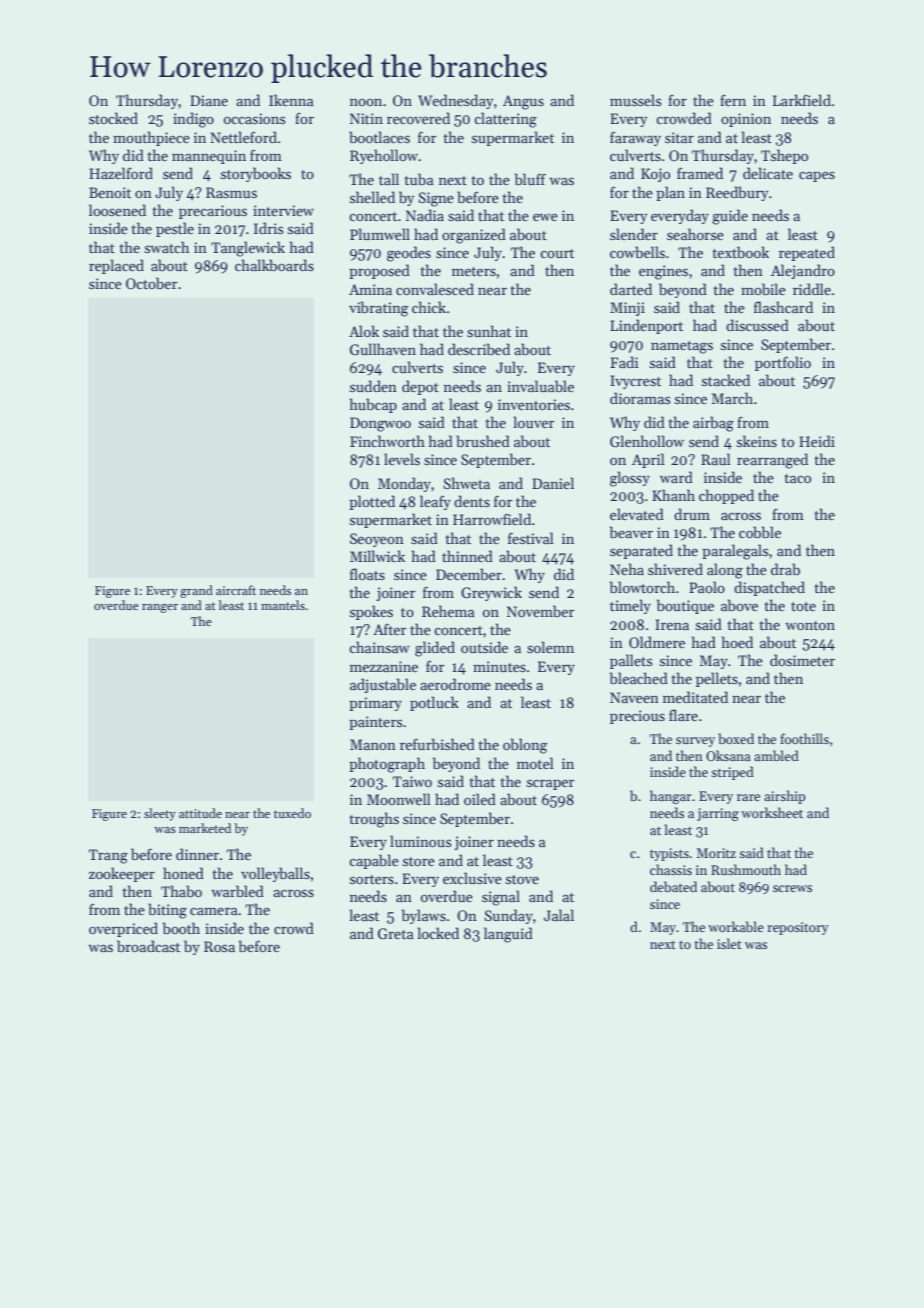 The height and width of the document is (1308, 924). Describe the element at coordinates (523, 102) in the document. I see `Angus` at that location.
